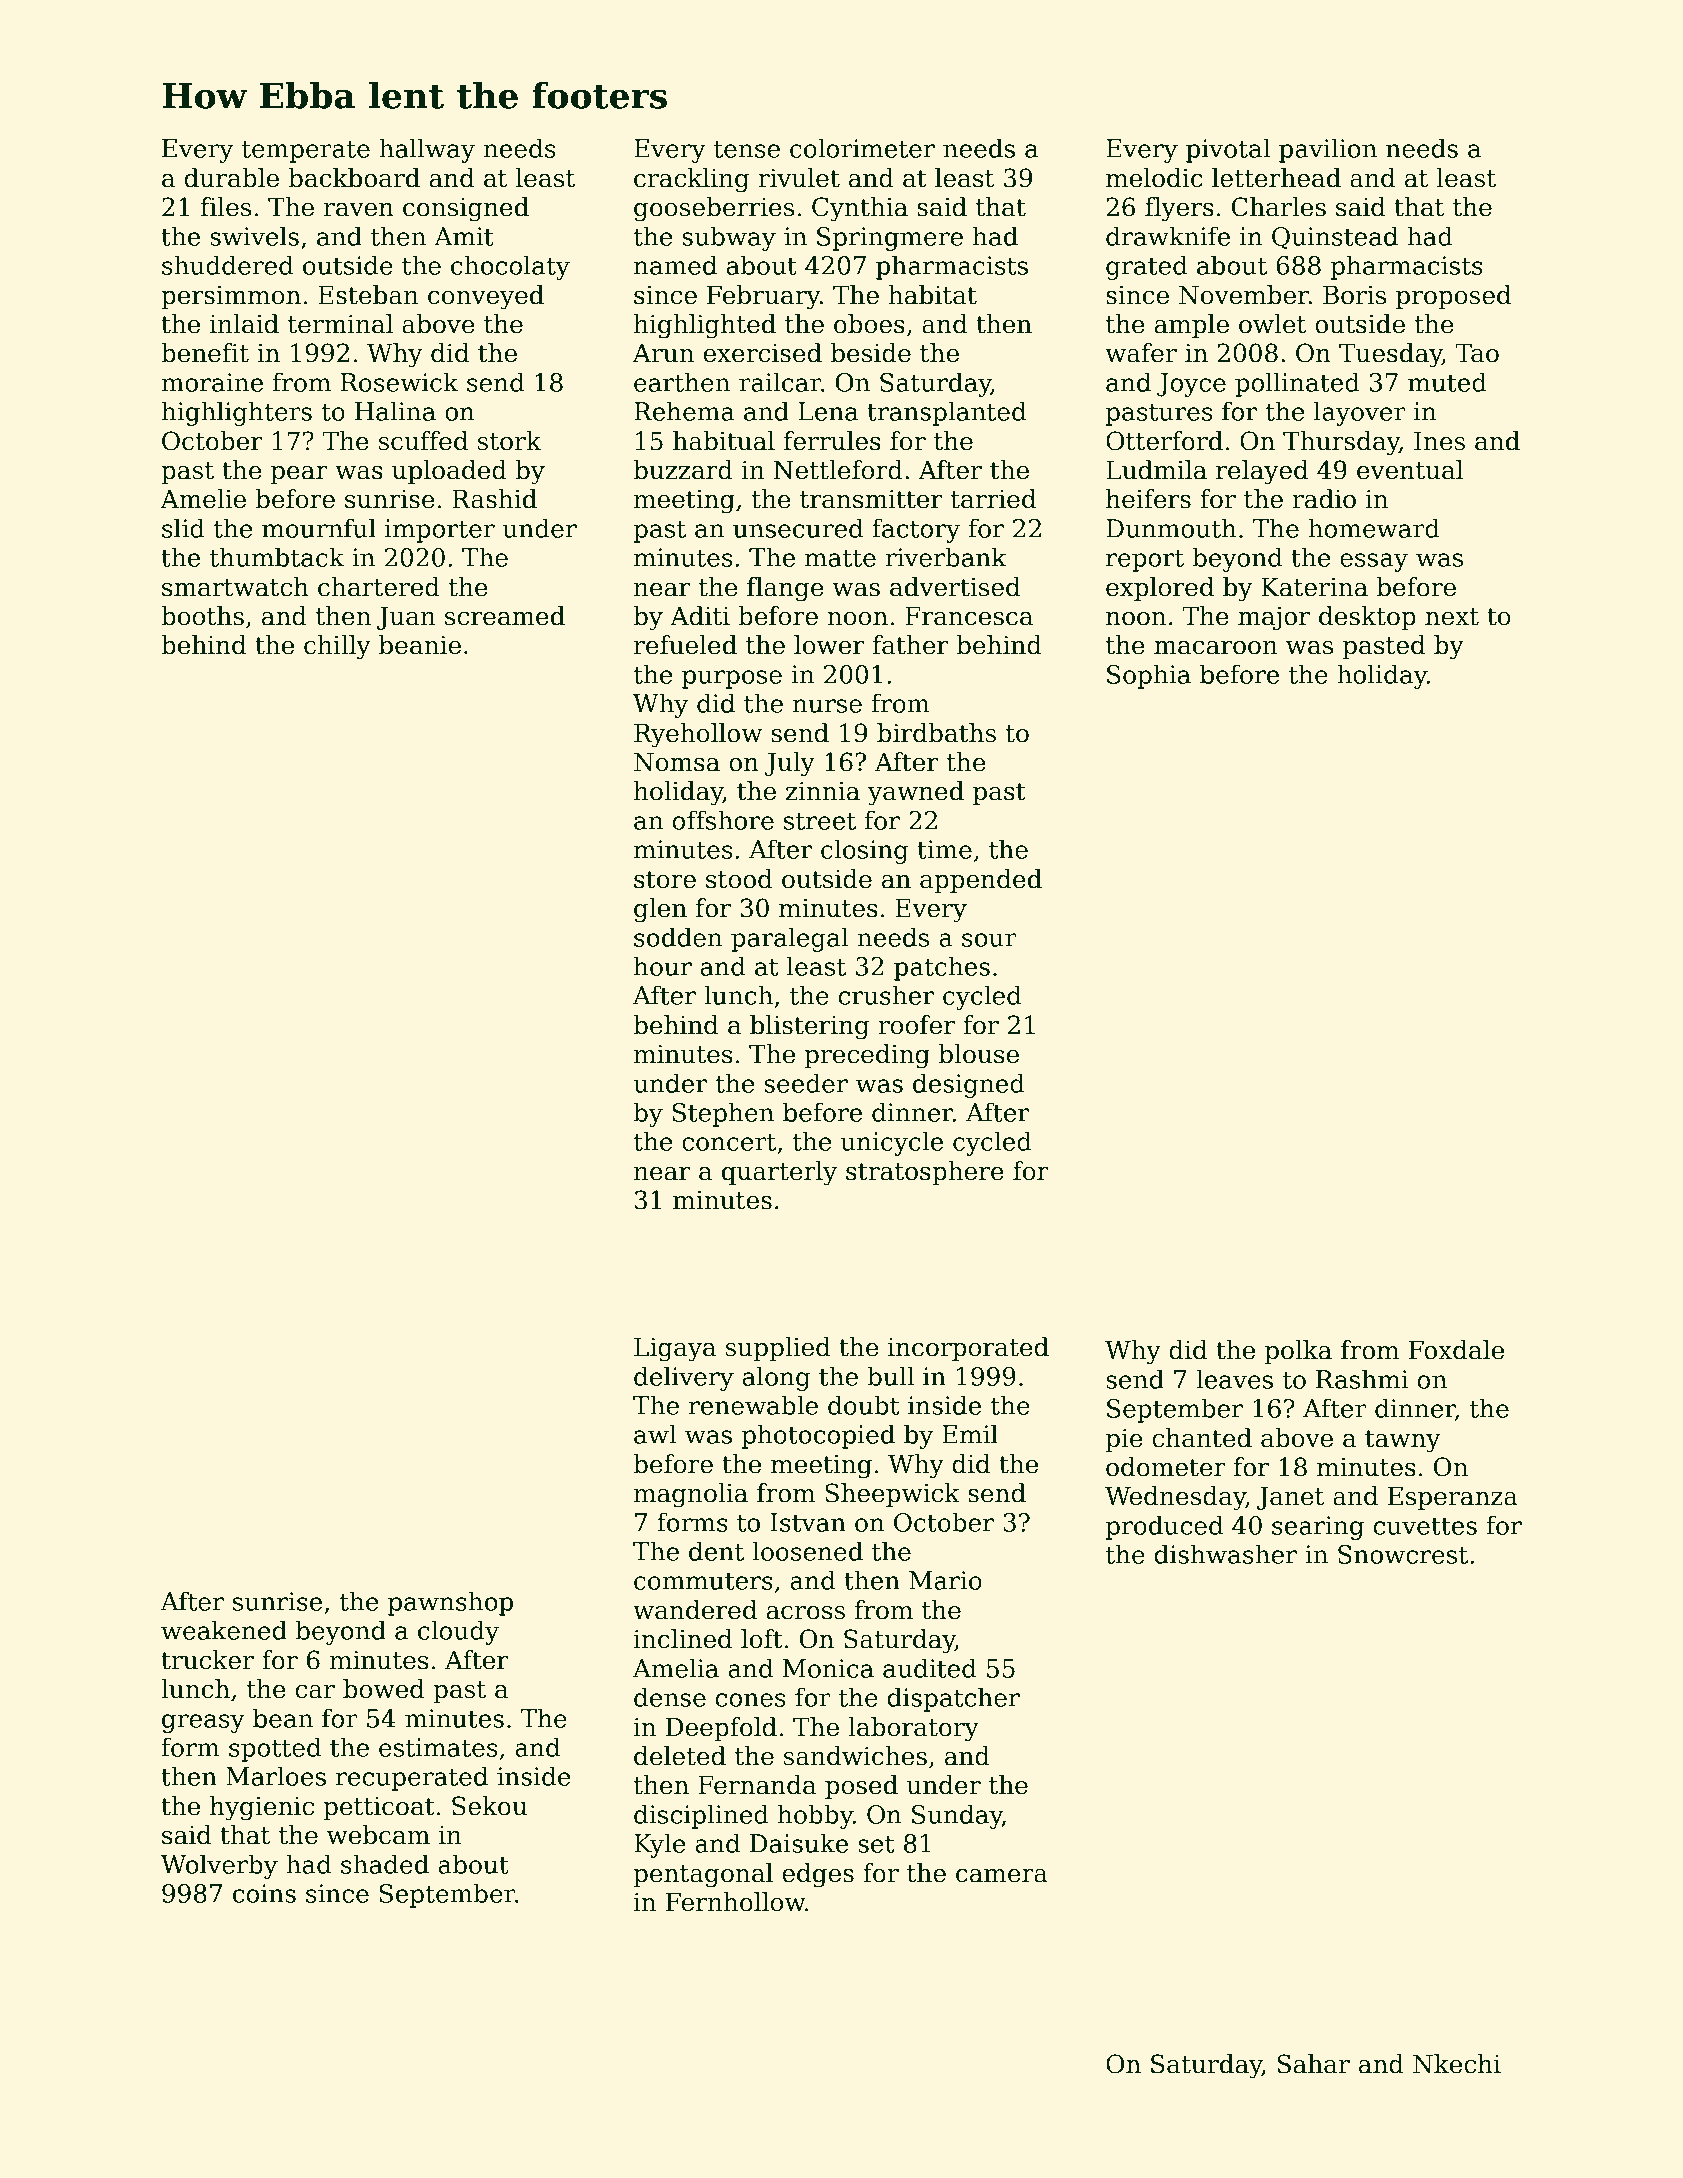 Image resolution: width=1683 pixels, height=2178 pixels. What do you see at coordinates (1298, 1352) in the page?
I see `polka` at bounding box center [1298, 1352].
